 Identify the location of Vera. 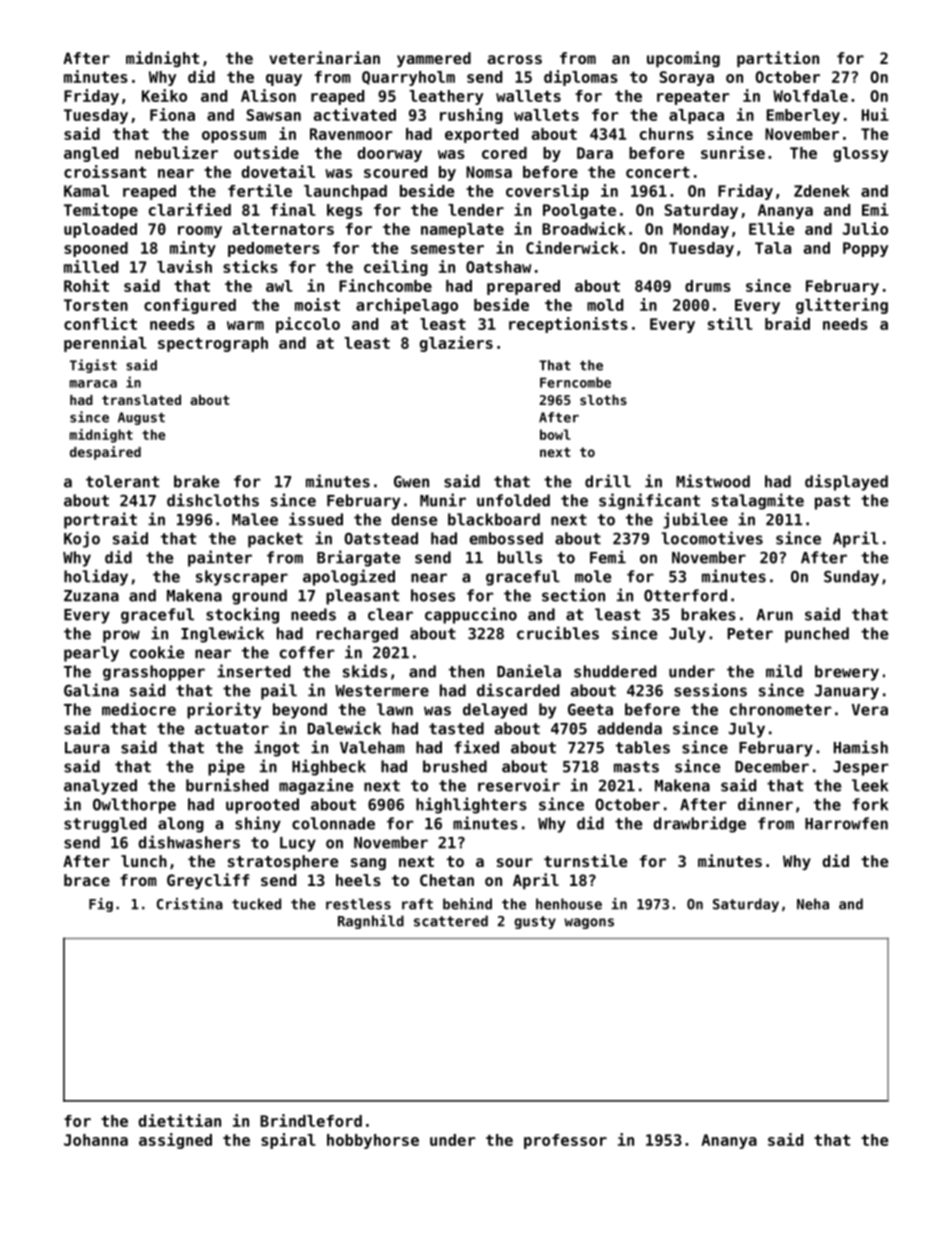
(870, 710).
